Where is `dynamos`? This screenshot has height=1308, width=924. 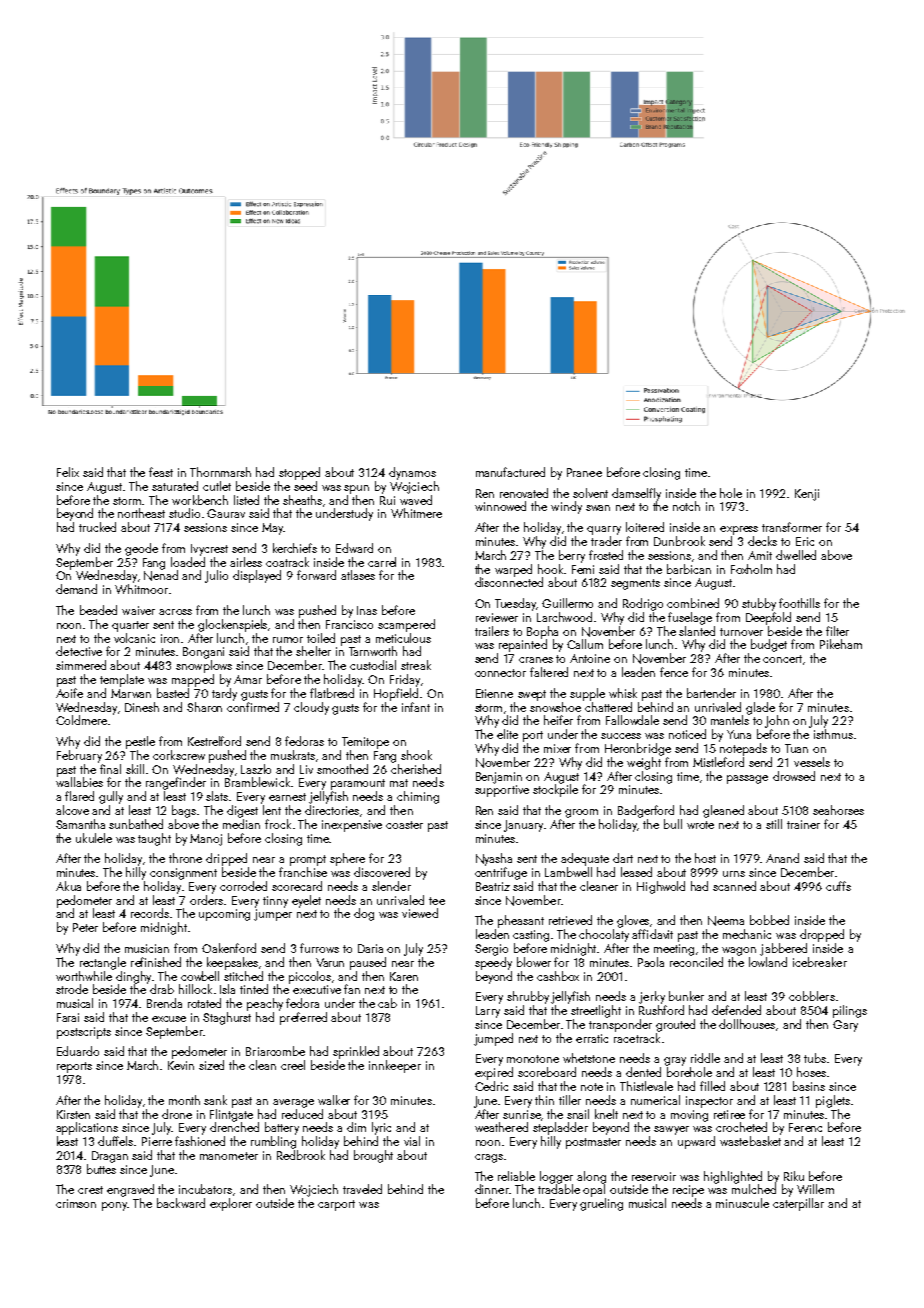 dynamos is located at coordinates (412, 473).
